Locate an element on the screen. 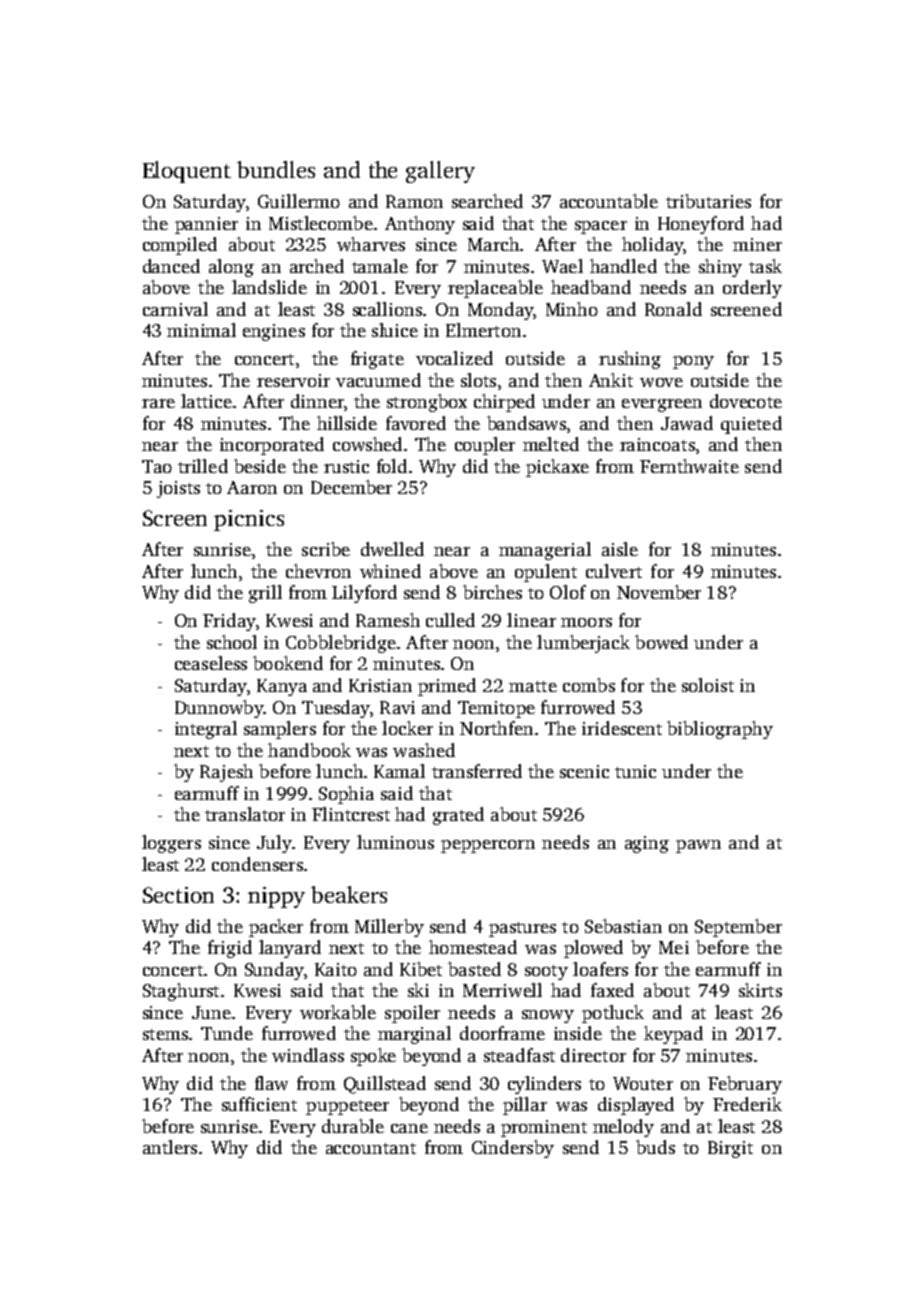 This screenshot has width=924, height=1311. cowshed is located at coordinates (367, 444).
